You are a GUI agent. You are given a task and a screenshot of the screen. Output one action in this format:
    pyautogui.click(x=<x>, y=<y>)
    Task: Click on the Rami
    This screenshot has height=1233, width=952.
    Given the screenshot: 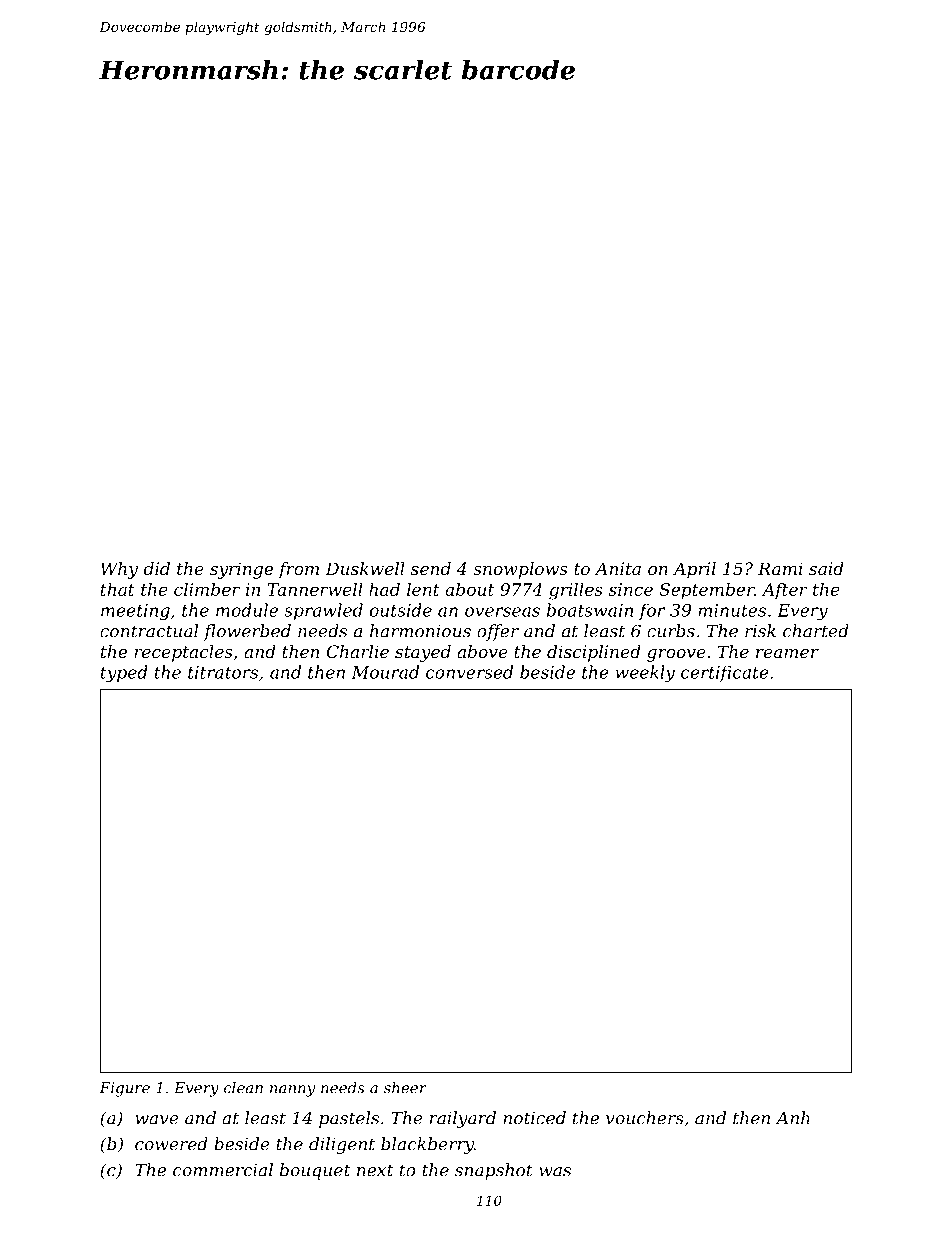 What is the action you would take?
    pyautogui.click(x=780, y=568)
